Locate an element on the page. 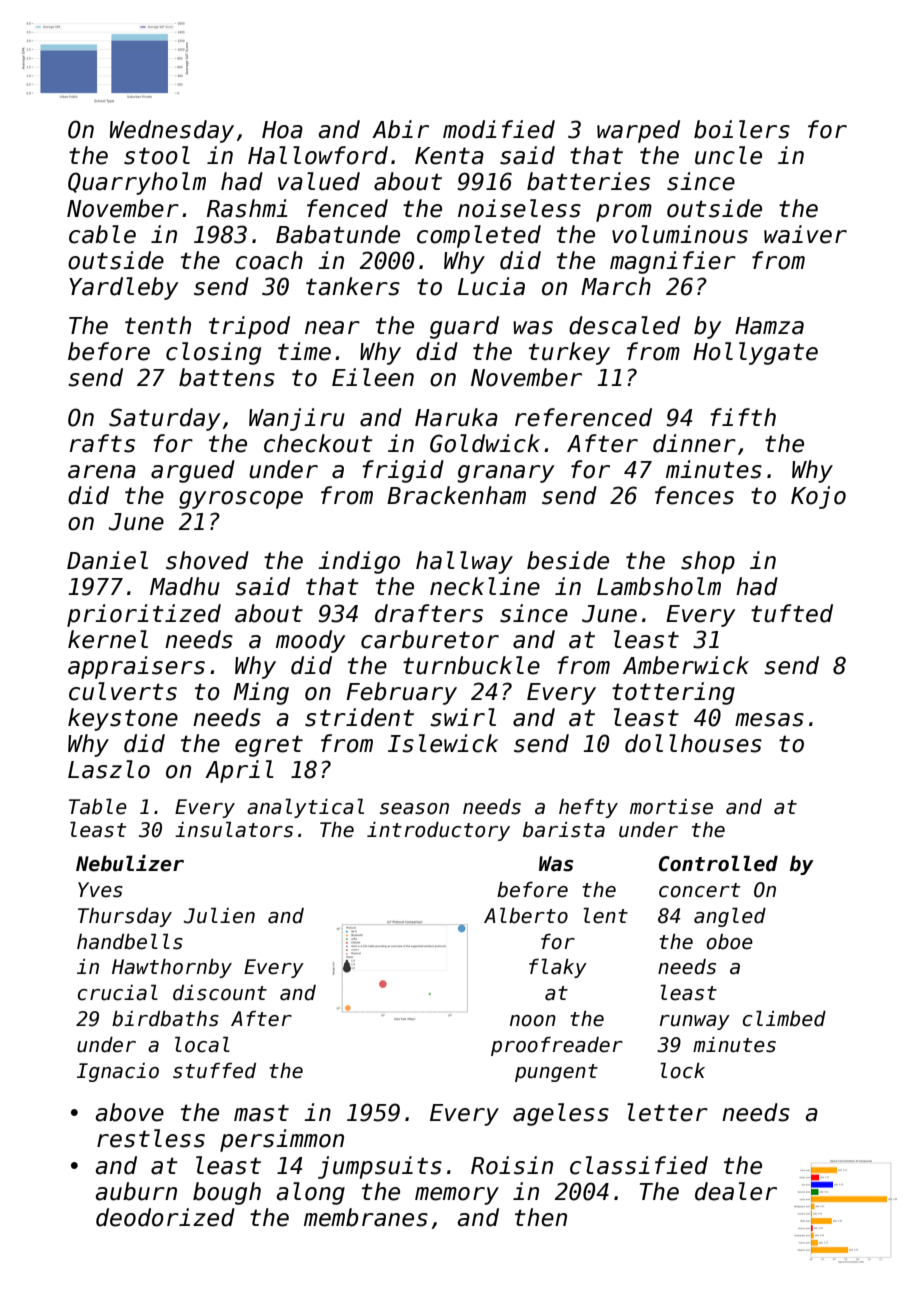 Image resolution: width=924 pixels, height=1311 pixels. Hollygate is located at coordinates (755, 353).
